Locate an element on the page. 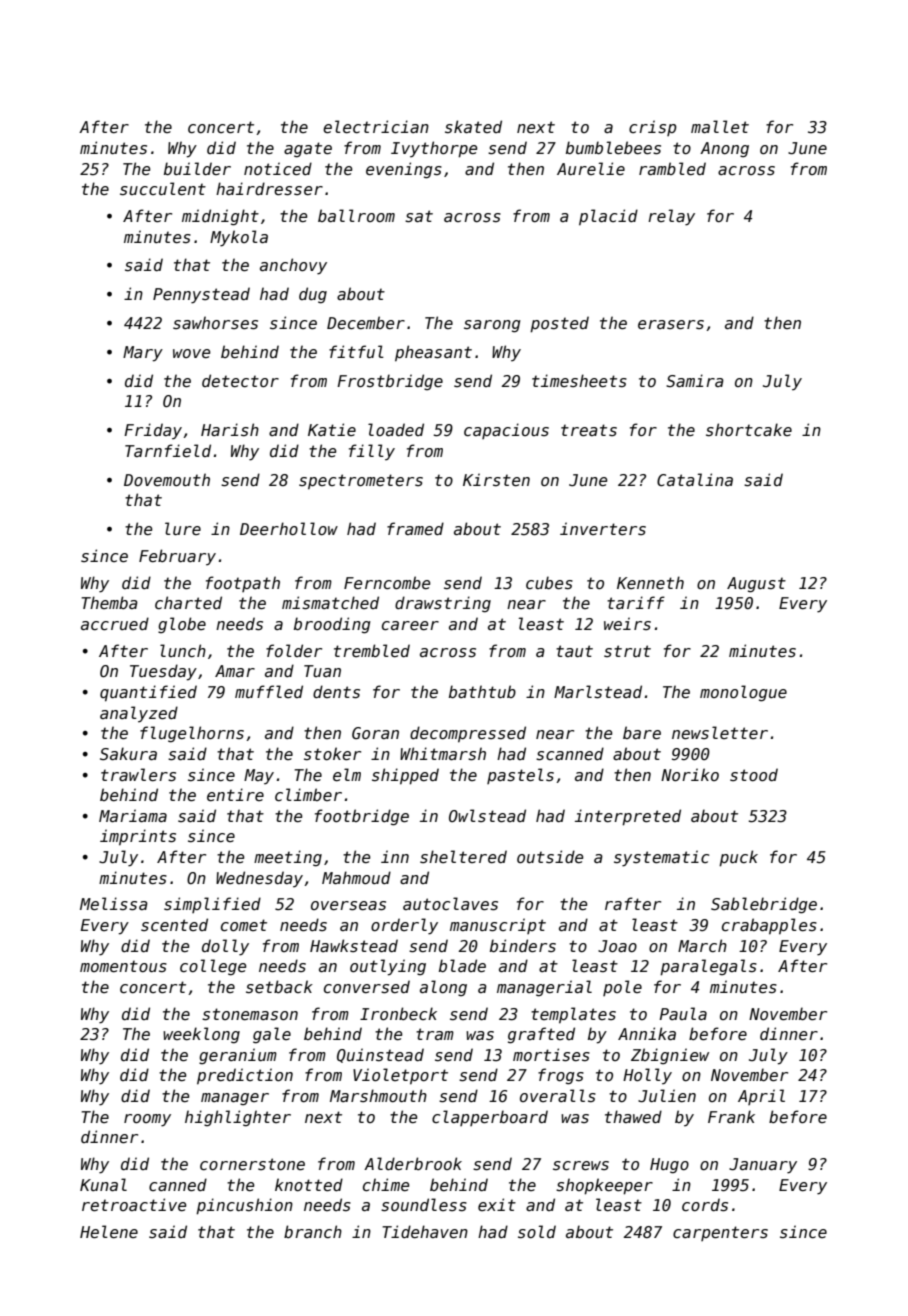 The image size is (908, 1316). shortcake is located at coordinates (749, 429).
